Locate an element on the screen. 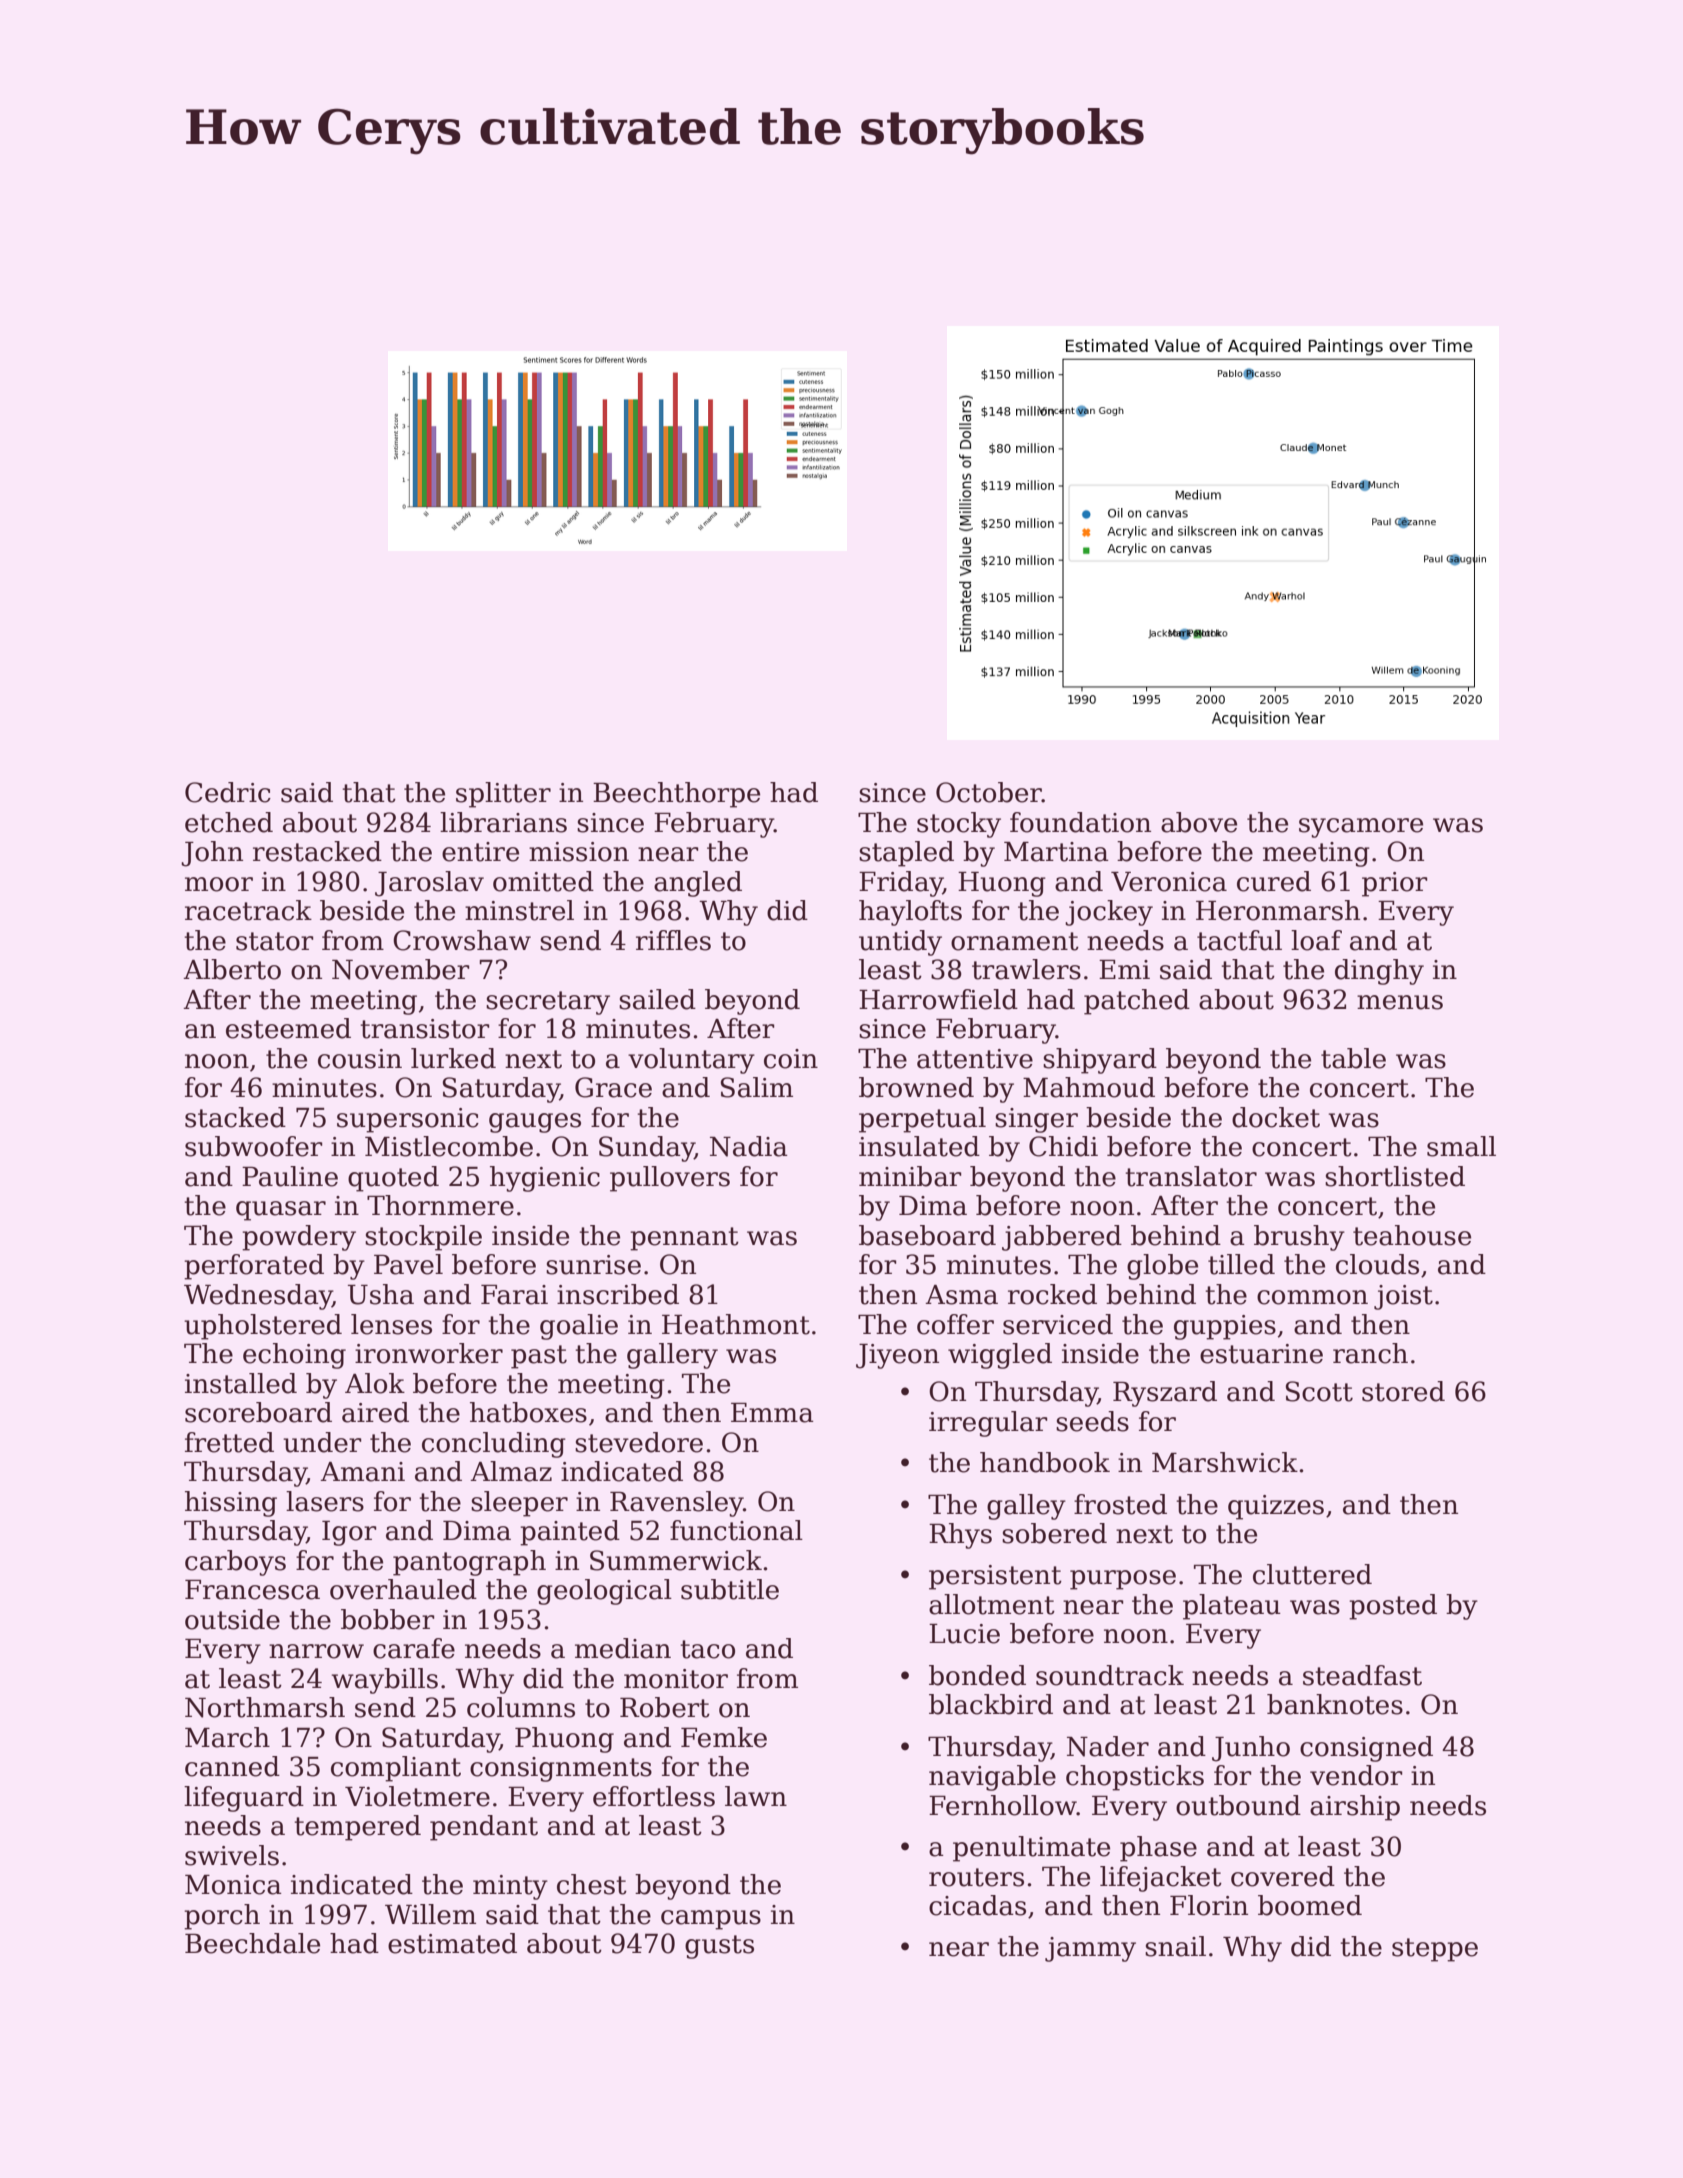  stapled is located at coordinates (906, 854).
